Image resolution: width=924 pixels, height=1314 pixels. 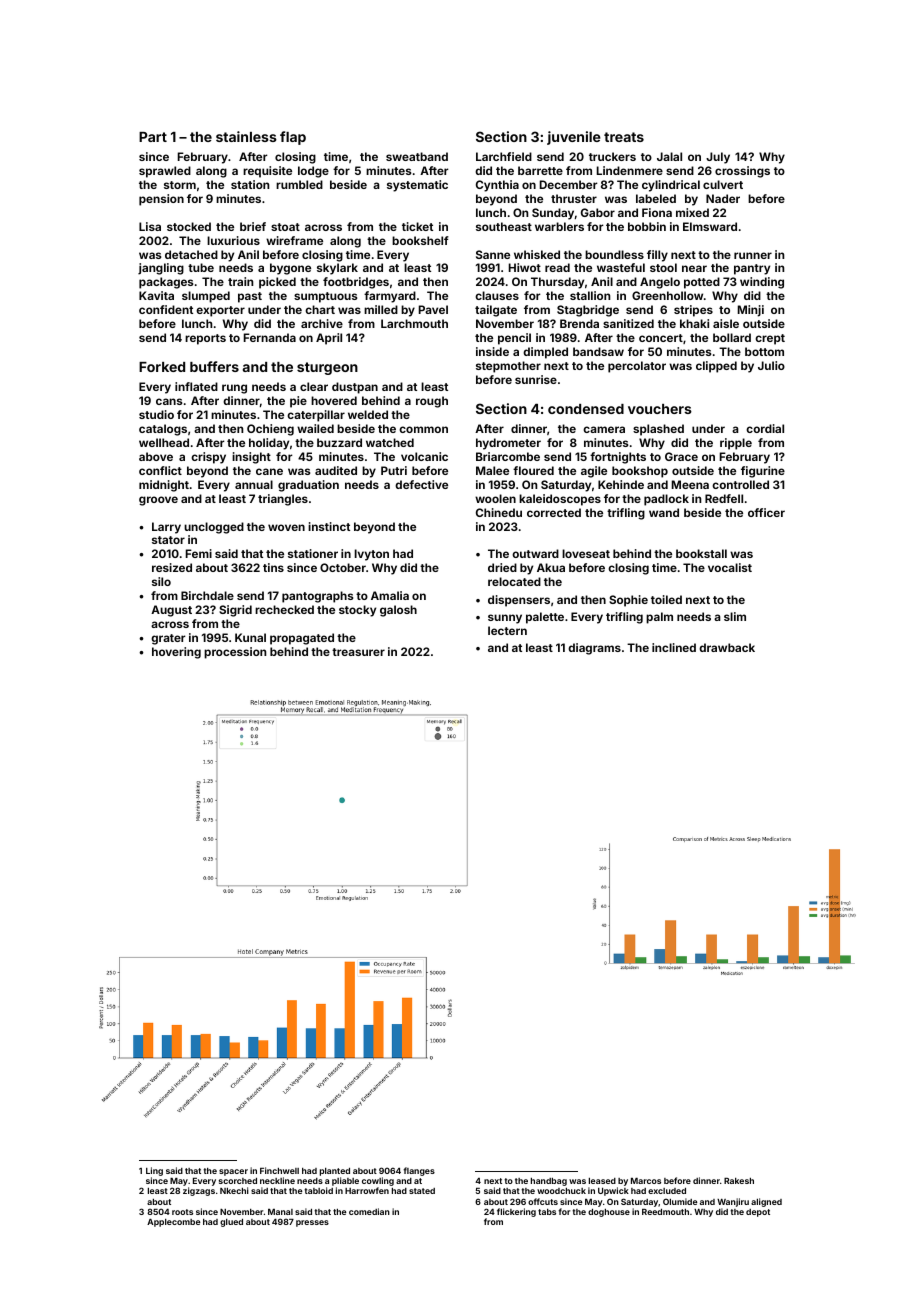 I want to click on hovering, so click(x=176, y=653).
